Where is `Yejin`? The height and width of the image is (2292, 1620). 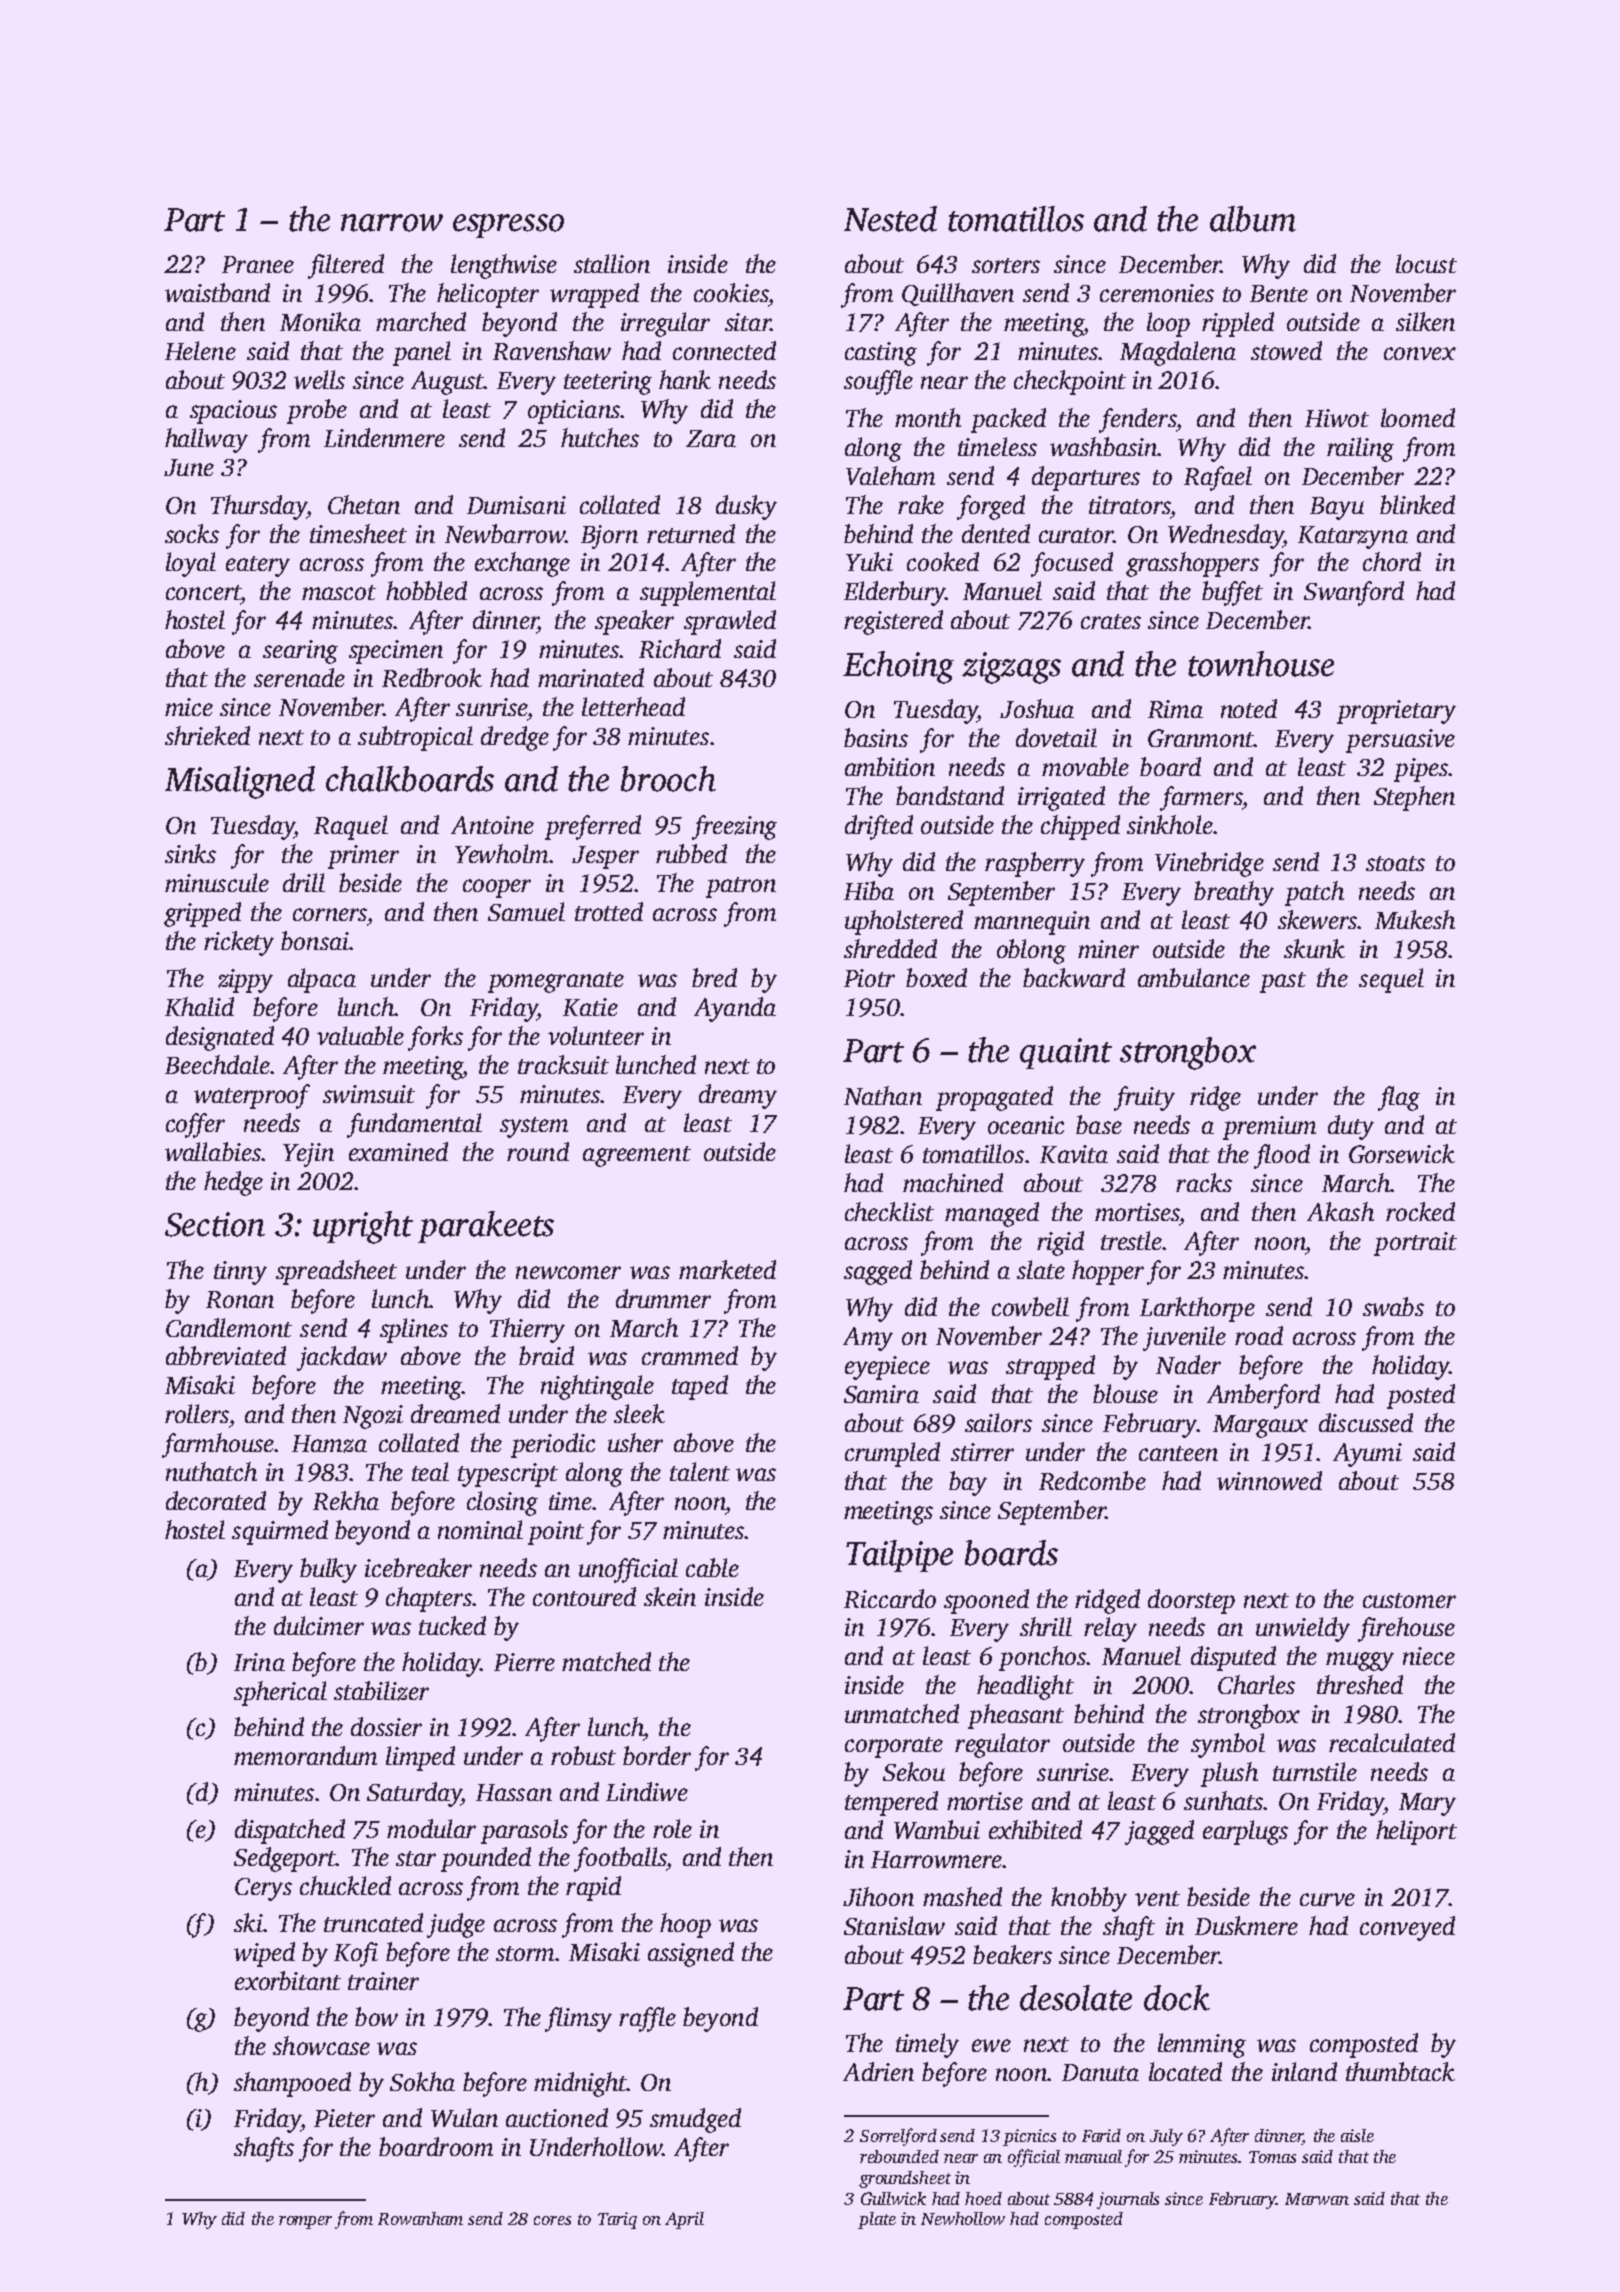
Yejin is located at coordinates (308, 1155).
